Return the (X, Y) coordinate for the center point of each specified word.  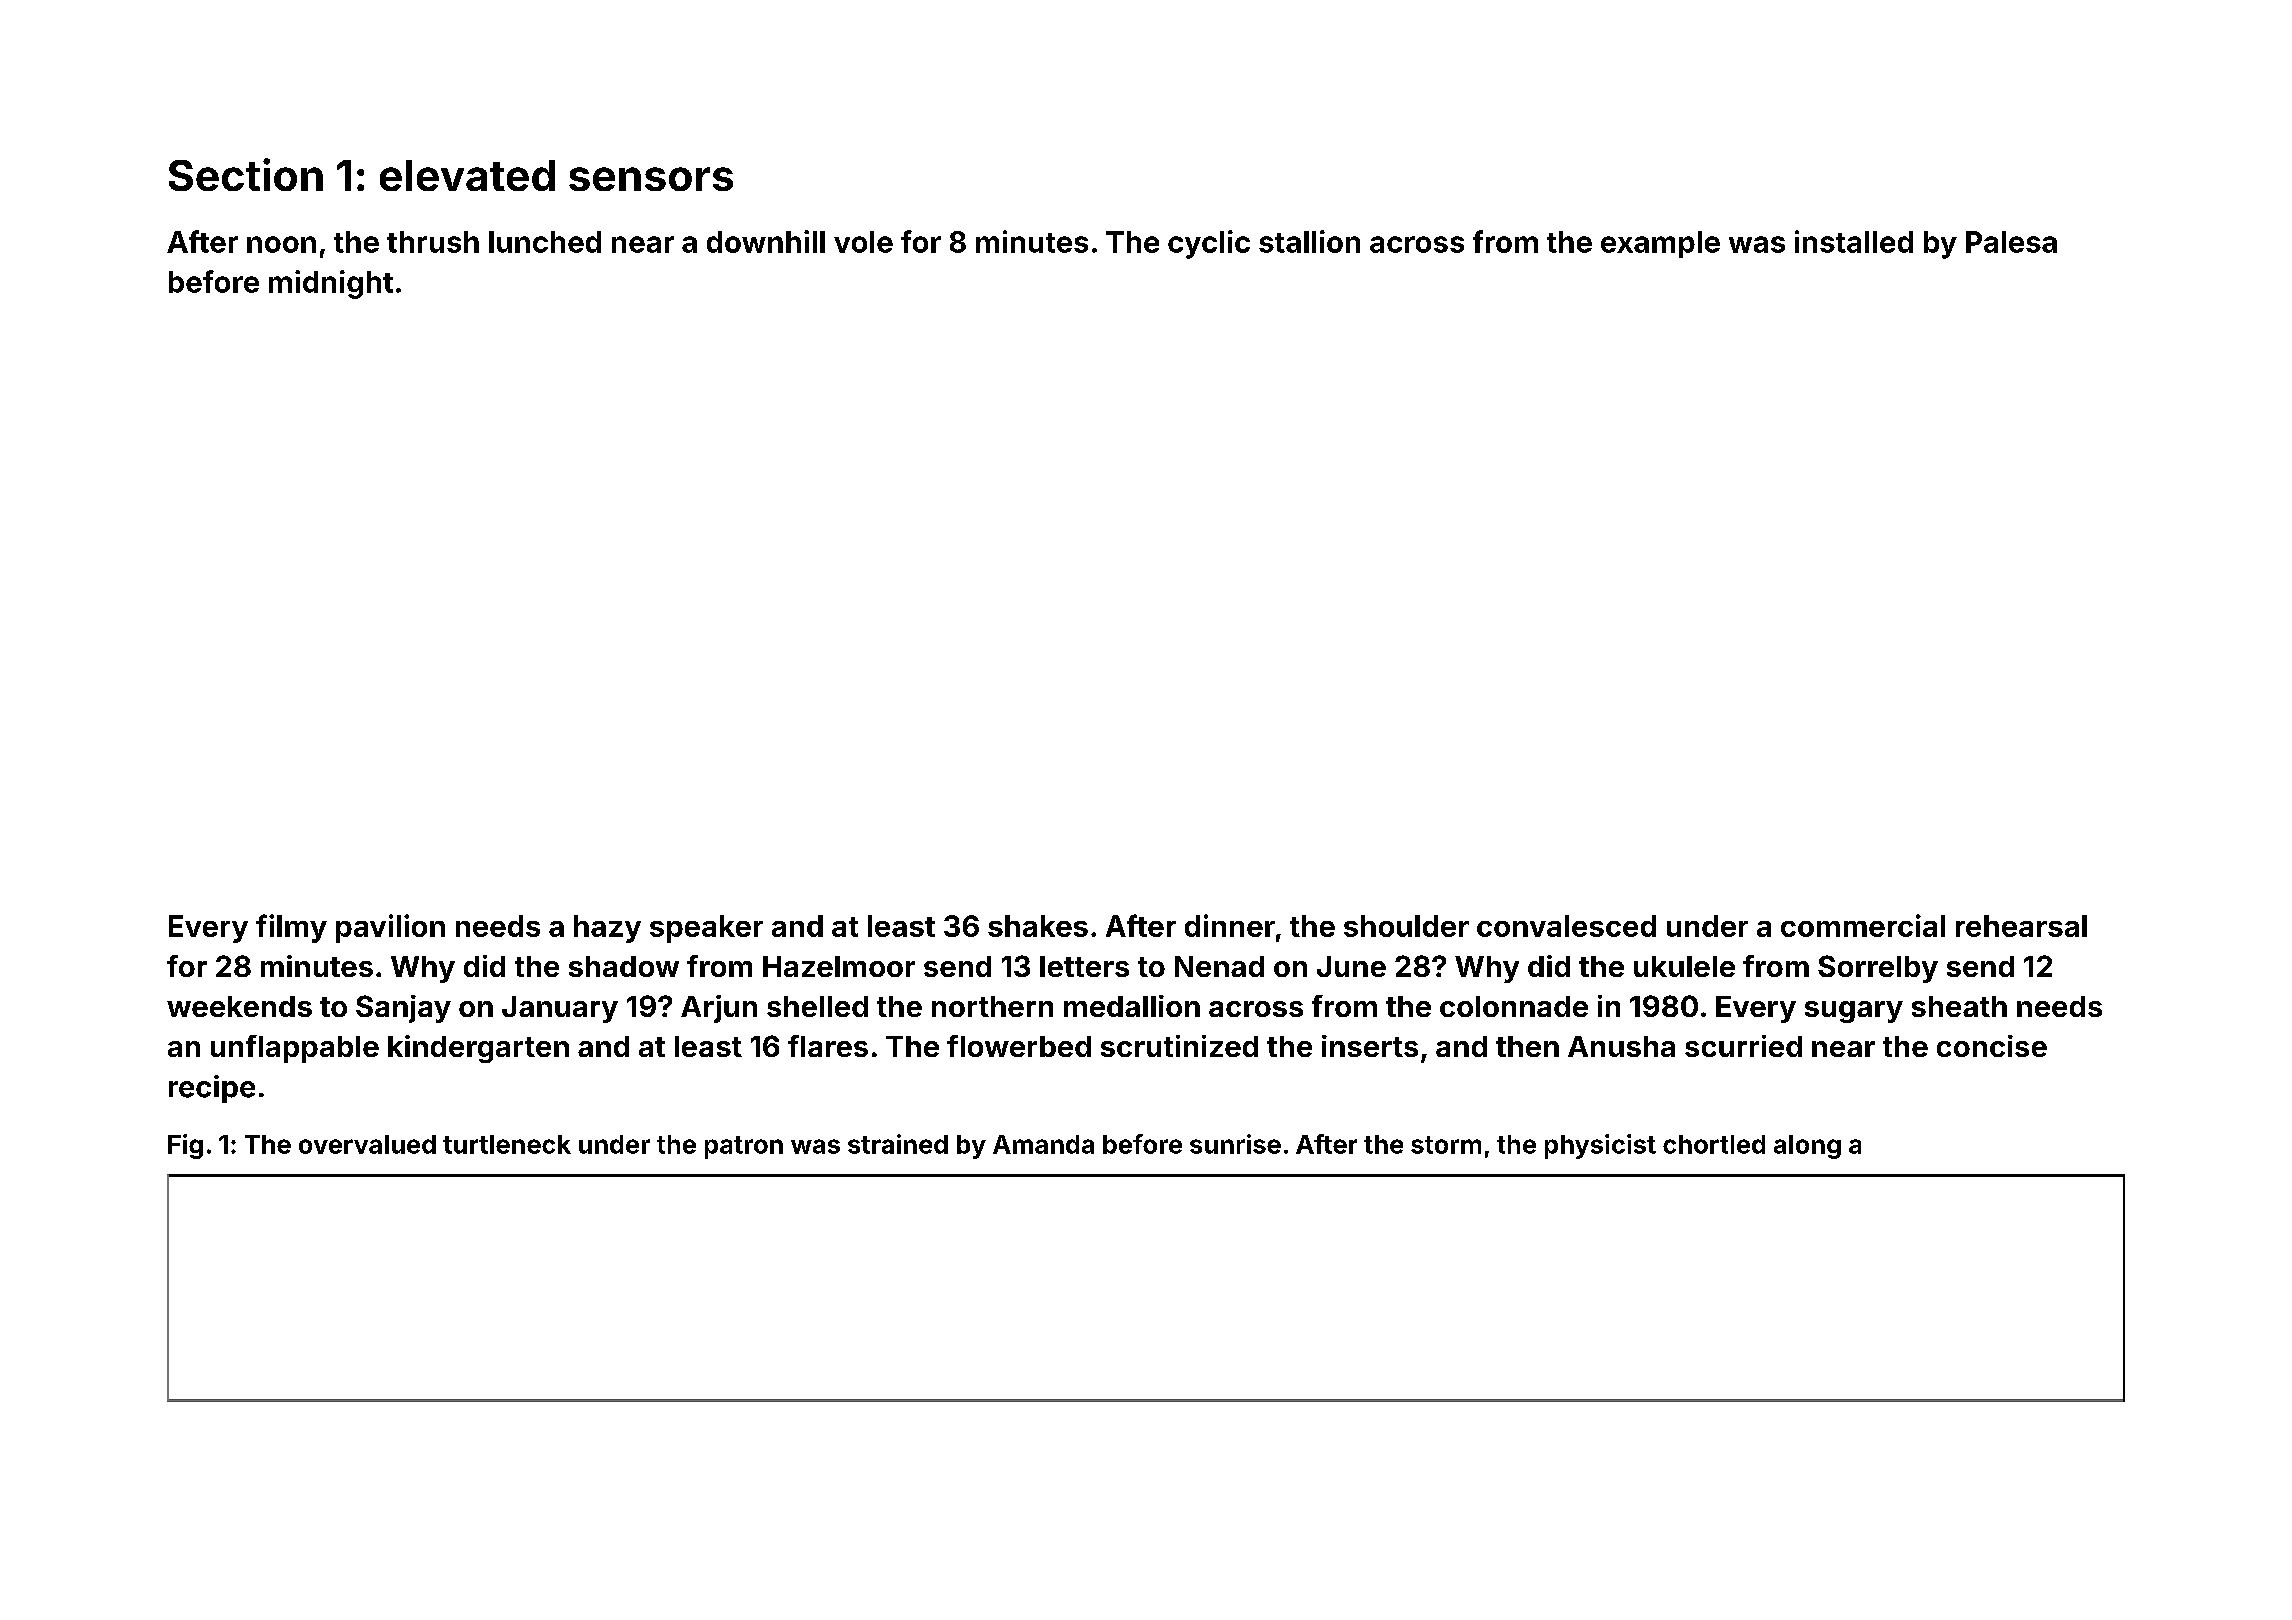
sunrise (1235, 1144)
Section (246, 174)
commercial (1863, 925)
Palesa (2011, 242)
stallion (1309, 241)
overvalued (367, 1144)
